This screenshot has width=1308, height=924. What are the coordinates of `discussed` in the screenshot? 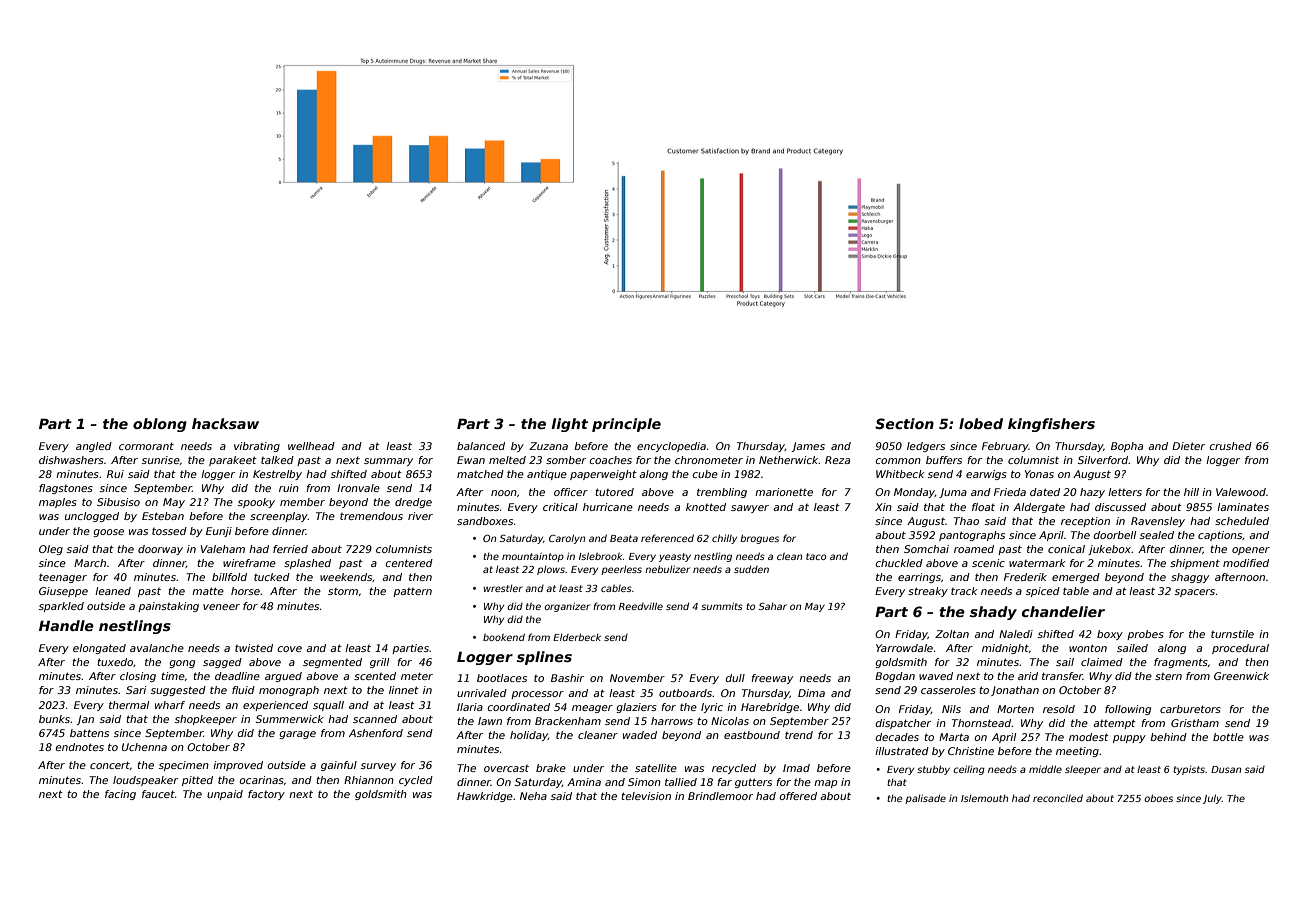 It's located at (1120, 507).
